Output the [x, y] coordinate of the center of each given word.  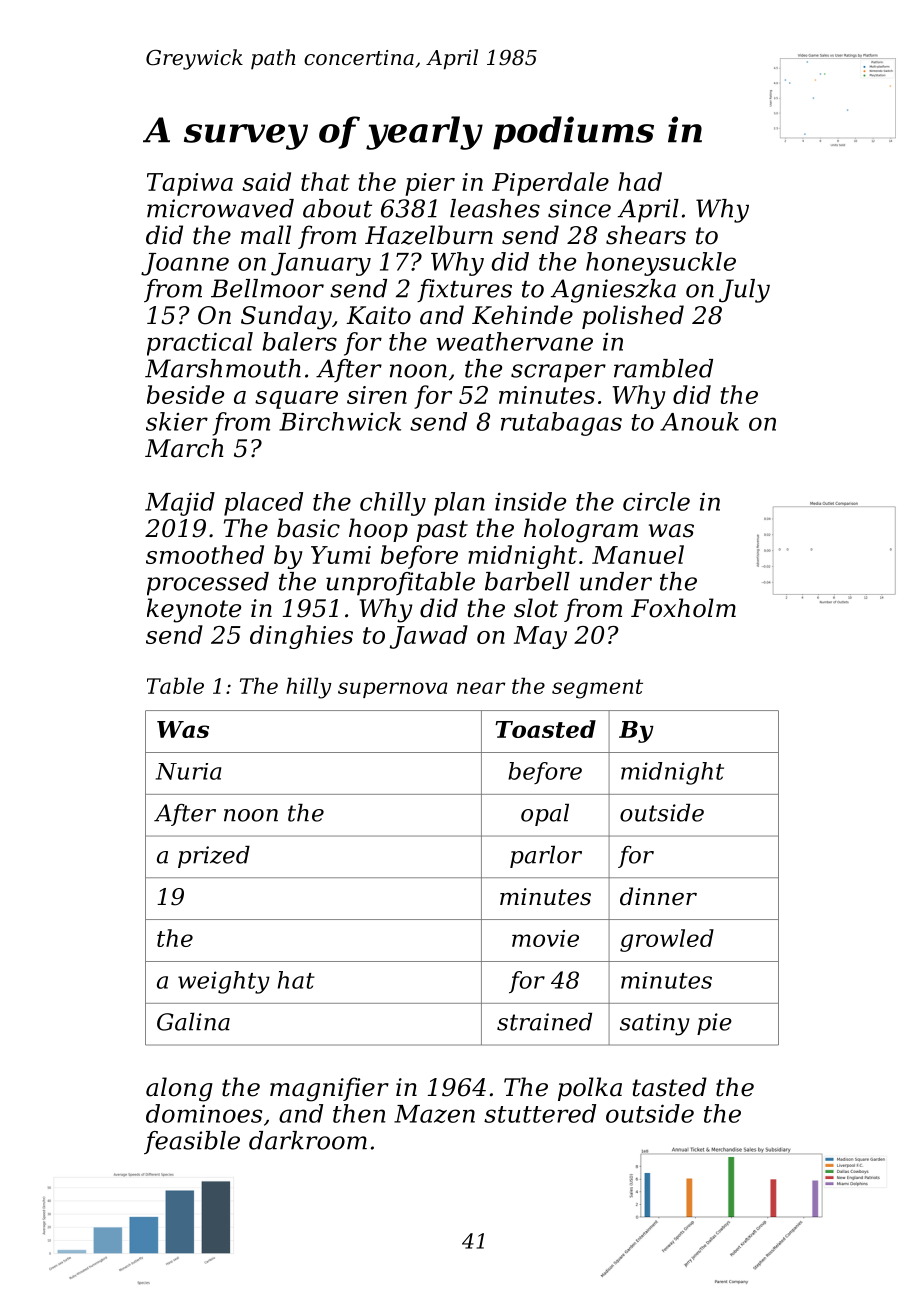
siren [377, 395]
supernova [393, 690]
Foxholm [683, 608]
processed [208, 584]
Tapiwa [190, 184]
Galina [193, 1022]
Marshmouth [223, 368]
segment [597, 689]
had [640, 181]
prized [214, 857]
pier [430, 184]
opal [545, 815]
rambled [663, 368]
